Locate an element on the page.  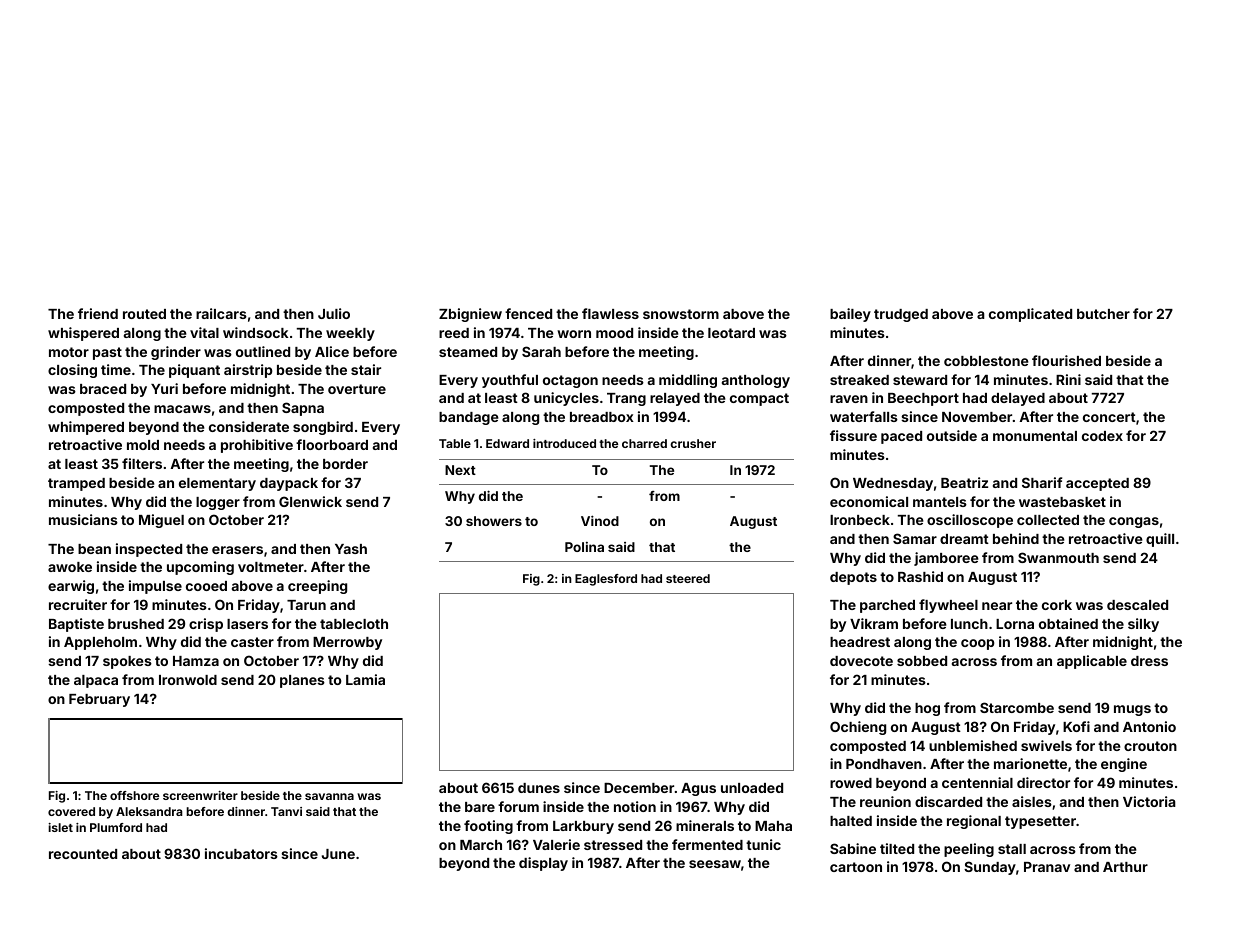
butcher is located at coordinates (1103, 314).
